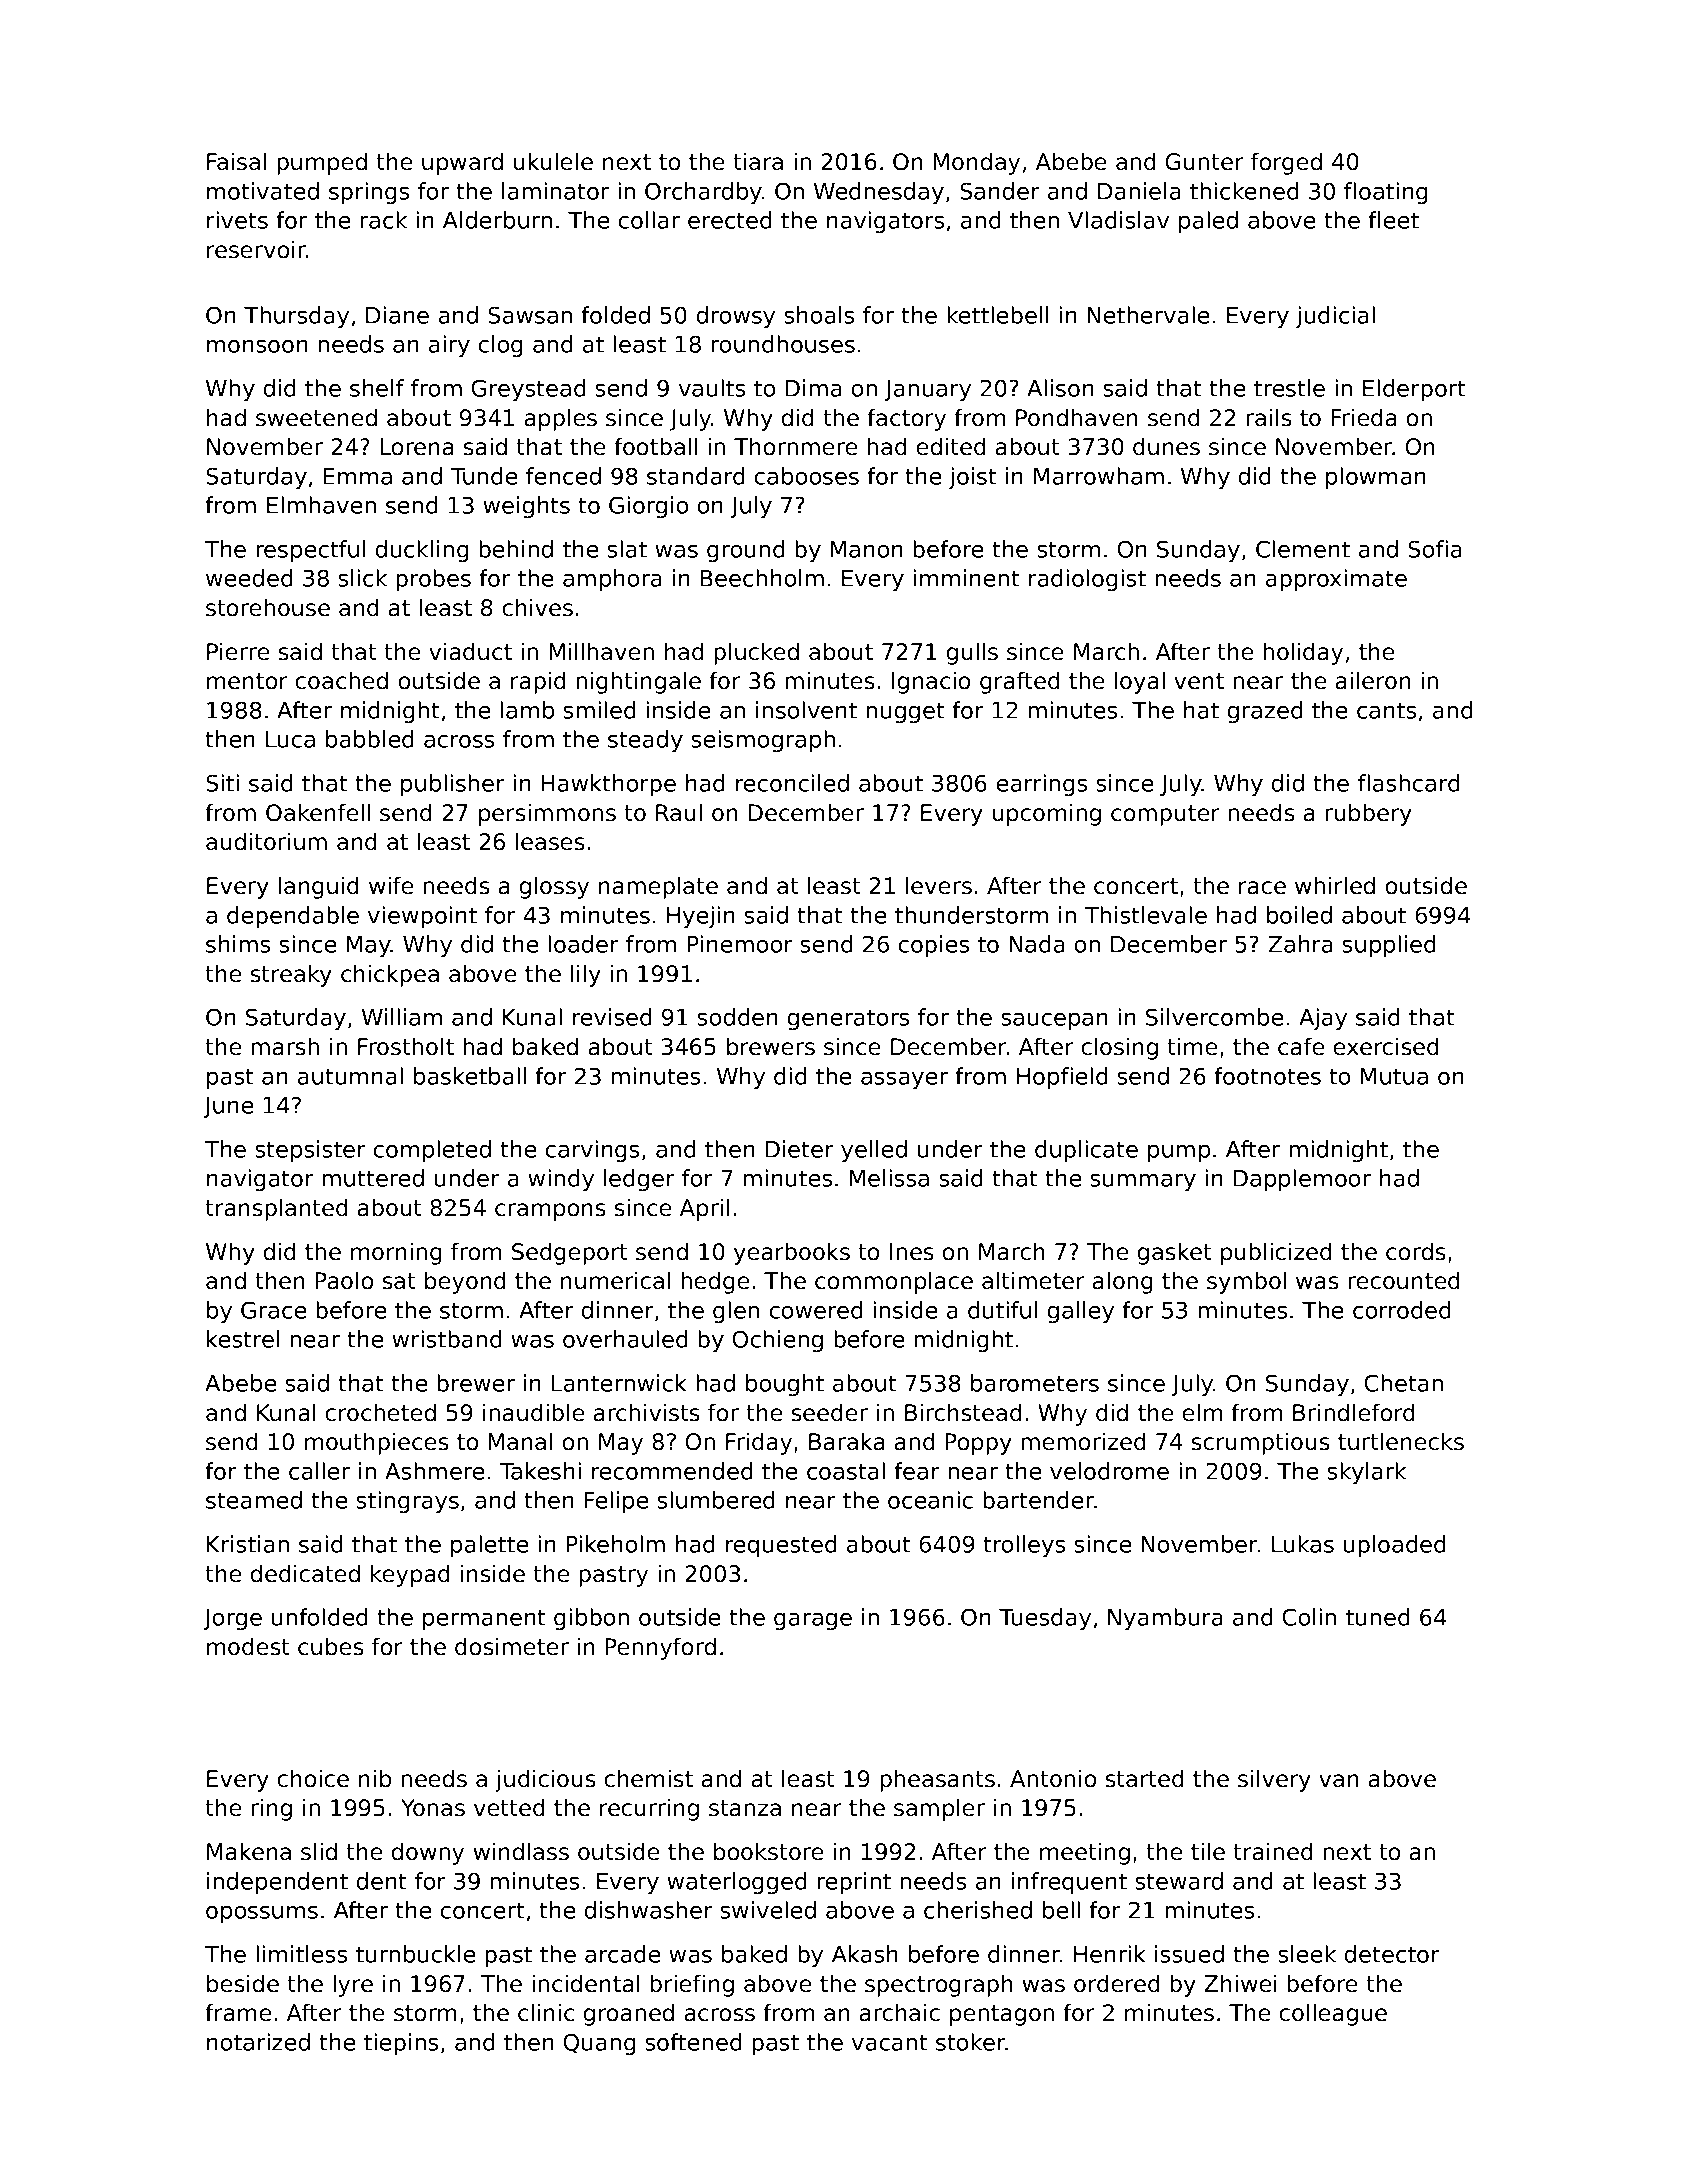 The image size is (1683, 2178). I want to click on kestrel, so click(243, 1339).
